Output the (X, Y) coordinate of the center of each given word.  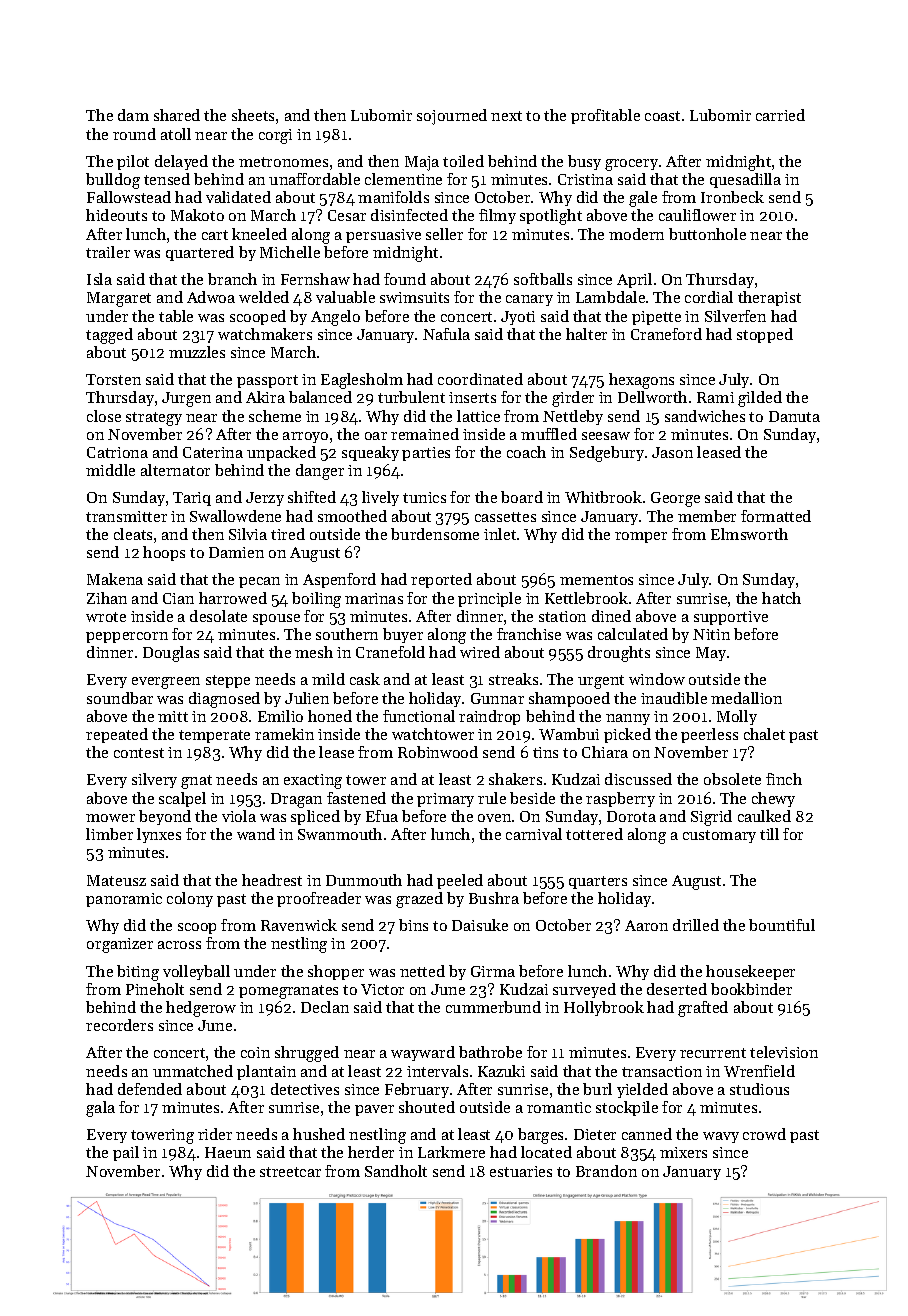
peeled (460, 881)
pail (126, 1153)
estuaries (521, 1171)
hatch (781, 598)
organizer (120, 945)
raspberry (620, 799)
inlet (500, 534)
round (134, 134)
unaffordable (314, 179)
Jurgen (186, 399)
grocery (631, 165)
